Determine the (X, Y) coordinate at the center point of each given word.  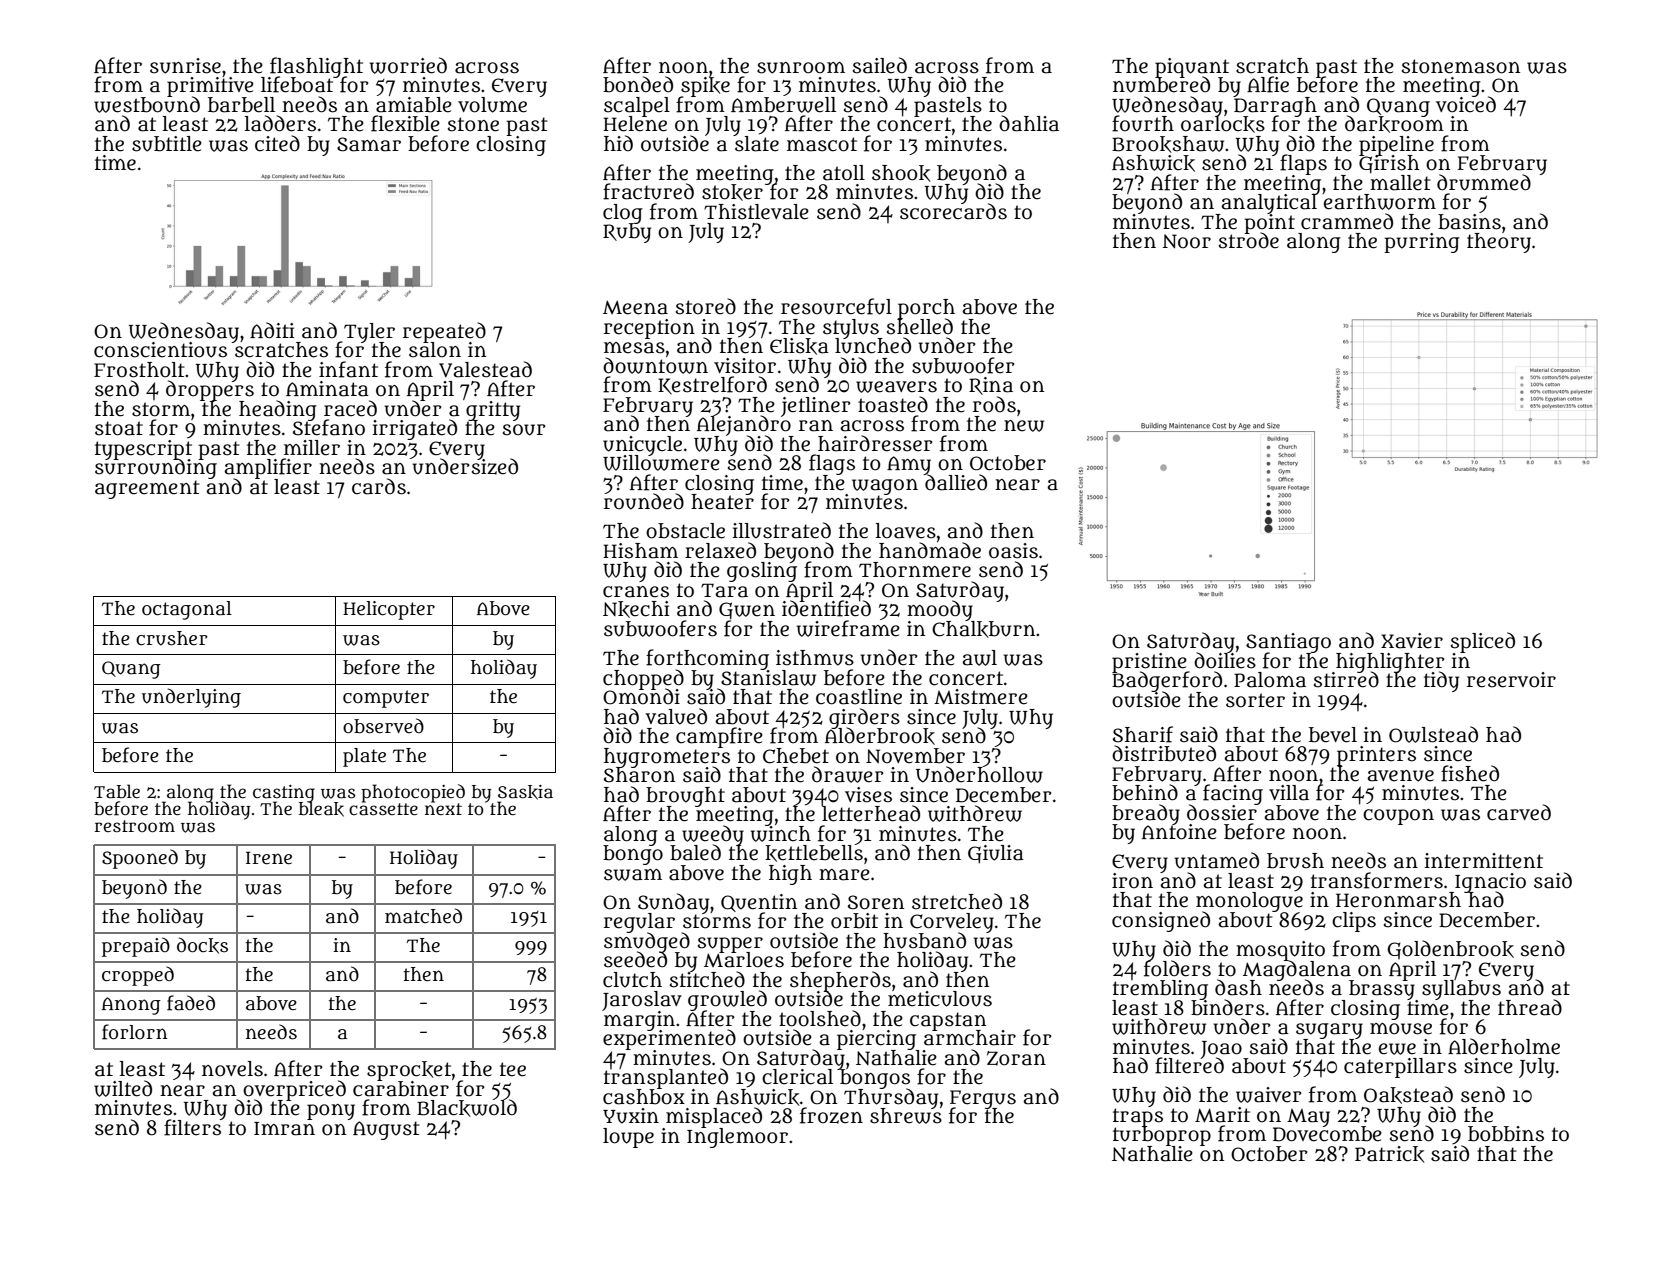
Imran (284, 1129)
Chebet (796, 756)
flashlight (316, 67)
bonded (638, 84)
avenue (1400, 776)
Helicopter (389, 610)
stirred (1346, 680)
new (1024, 426)
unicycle (642, 445)
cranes (636, 592)
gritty (493, 410)
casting (284, 793)
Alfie (1268, 84)
